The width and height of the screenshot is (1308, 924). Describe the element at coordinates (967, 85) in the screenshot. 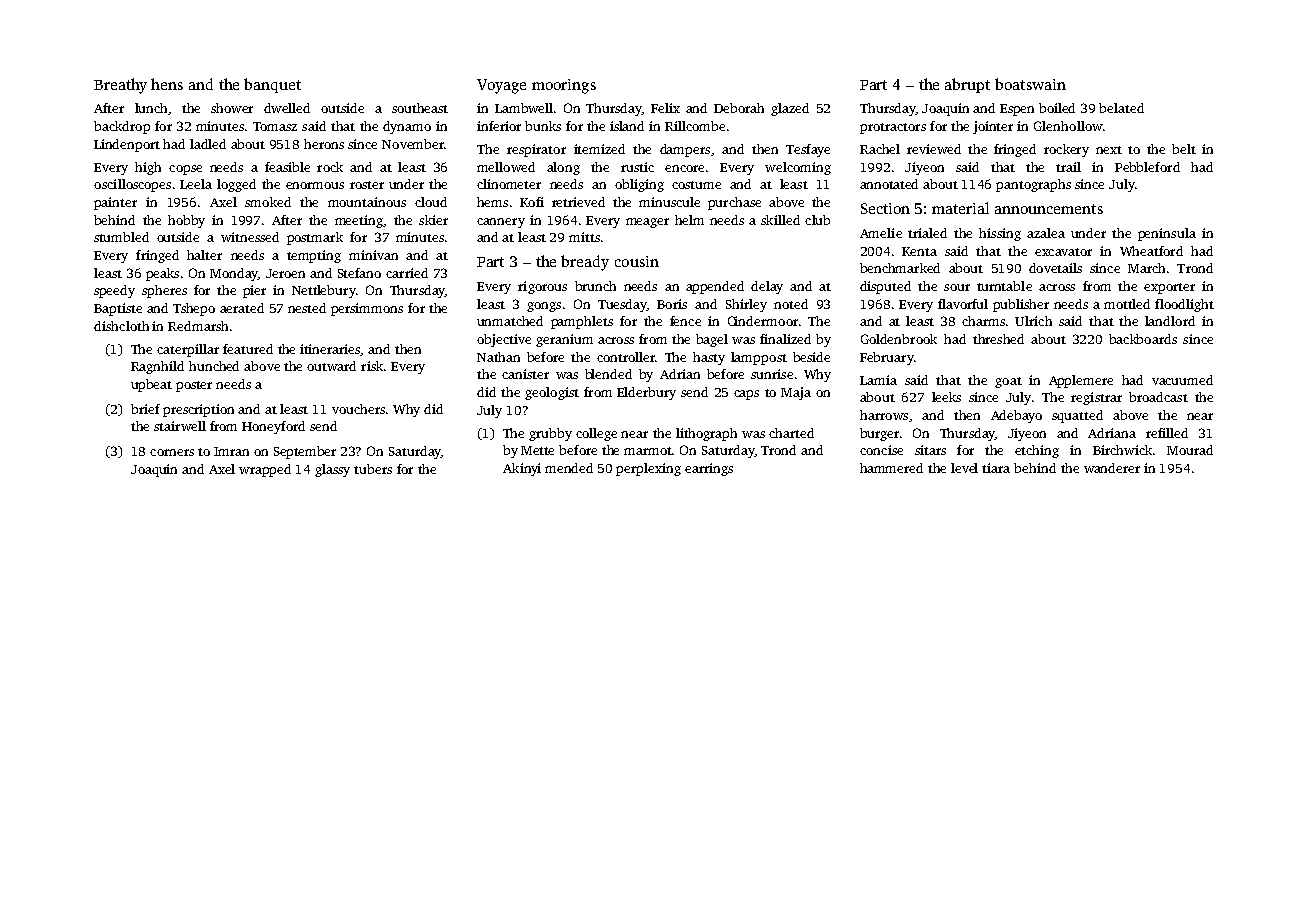

I see `abrupt` at that location.
